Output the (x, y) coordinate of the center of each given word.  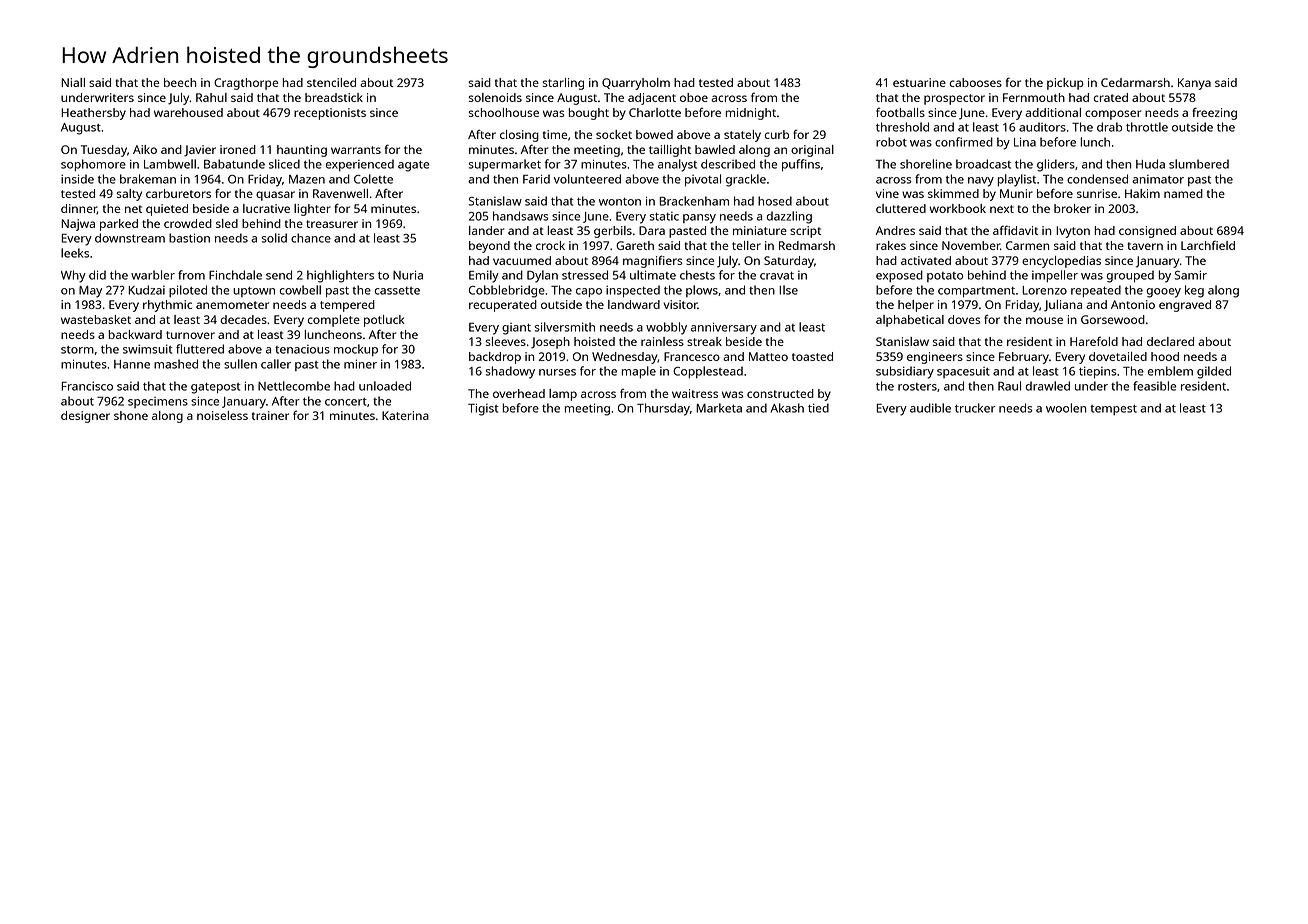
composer (1113, 115)
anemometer (232, 305)
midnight (751, 114)
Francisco (87, 386)
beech (180, 82)
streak (704, 341)
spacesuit (963, 372)
